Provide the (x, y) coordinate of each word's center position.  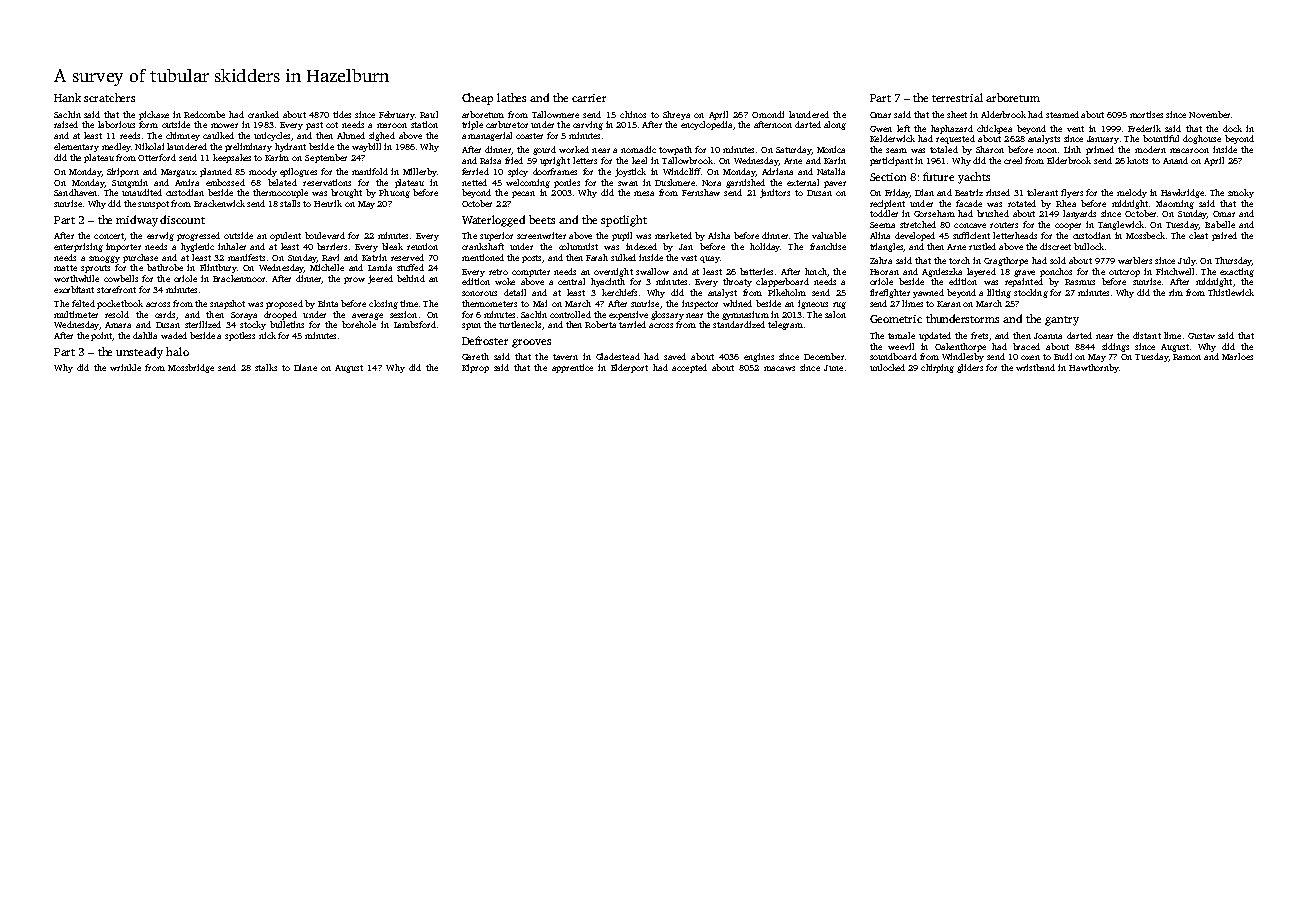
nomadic (638, 149)
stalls (290, 203)
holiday (765, 247)
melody (1132, 193)
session (403, 314)
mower (224, 125)
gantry (1062, 321)
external (803, 182)
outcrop (1124, 273)
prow (354, 280)
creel (1013, 160)
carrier (589, 98)
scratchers (109, 97)
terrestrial (957, 97)
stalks (266, 367)
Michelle (327, 267)
